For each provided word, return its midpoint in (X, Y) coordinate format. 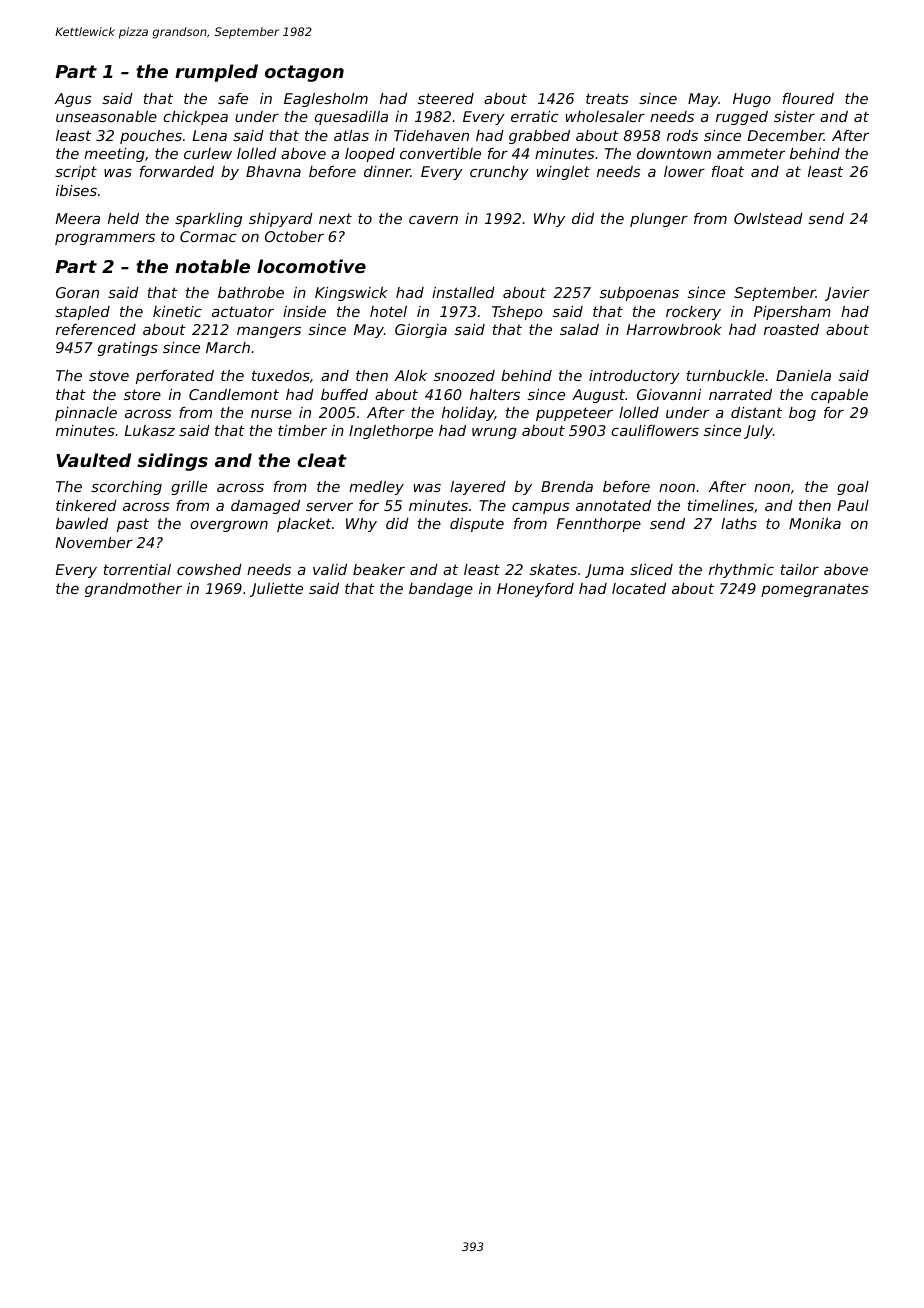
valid (330, 569)
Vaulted (93, 460)
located (639, 588)
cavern (433, 220)
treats (607, 98)
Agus (73, 100)
